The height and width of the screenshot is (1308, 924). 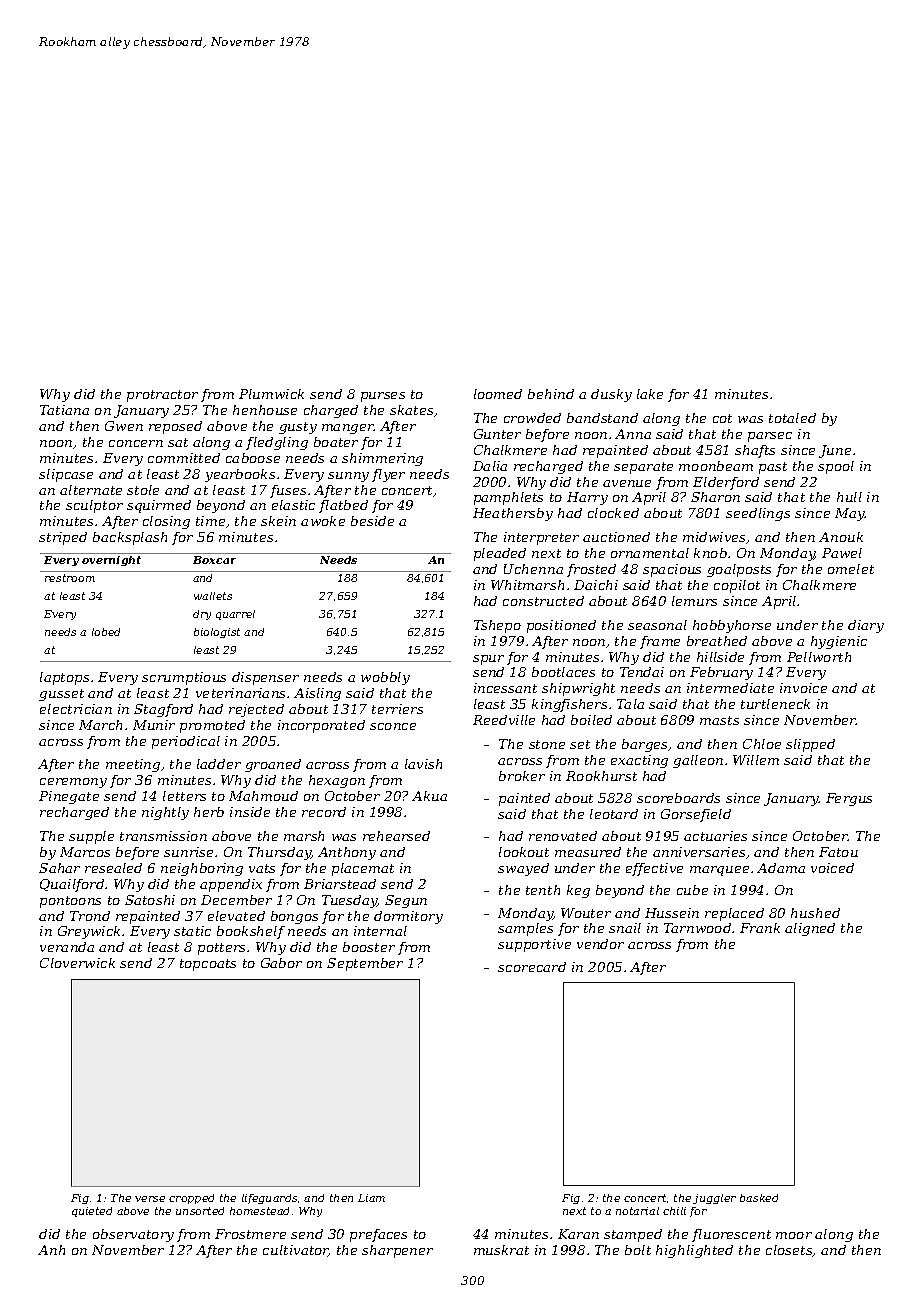 What do you see at coordinates (150, 1199) in the screenshot?
I see `verse` at bounding box center [150, 1199].
